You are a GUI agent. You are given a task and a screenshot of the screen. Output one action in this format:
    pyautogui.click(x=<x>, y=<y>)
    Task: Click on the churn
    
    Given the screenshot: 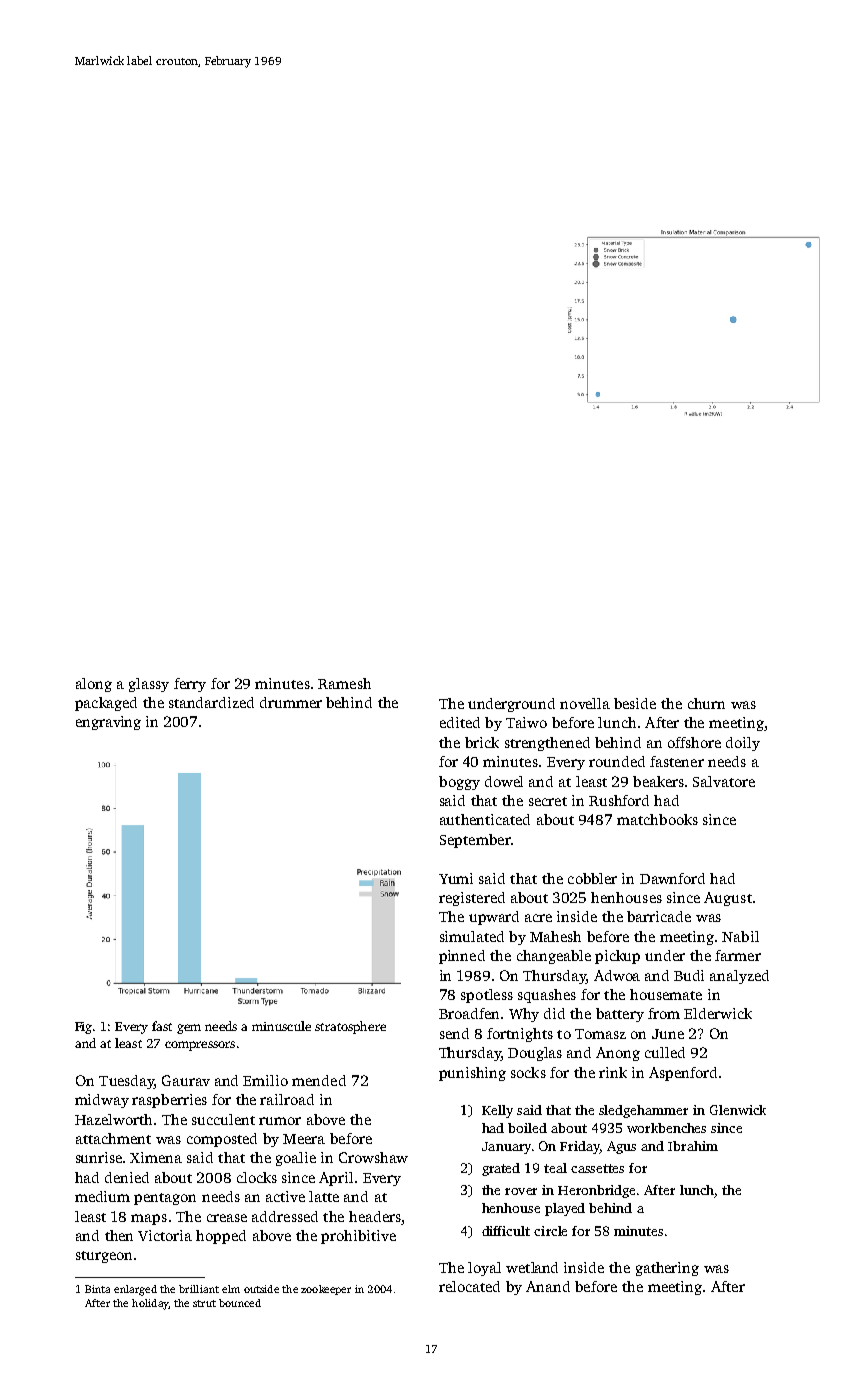 What is the action you would take?
    pyautogui.click(x=706, y=703)
